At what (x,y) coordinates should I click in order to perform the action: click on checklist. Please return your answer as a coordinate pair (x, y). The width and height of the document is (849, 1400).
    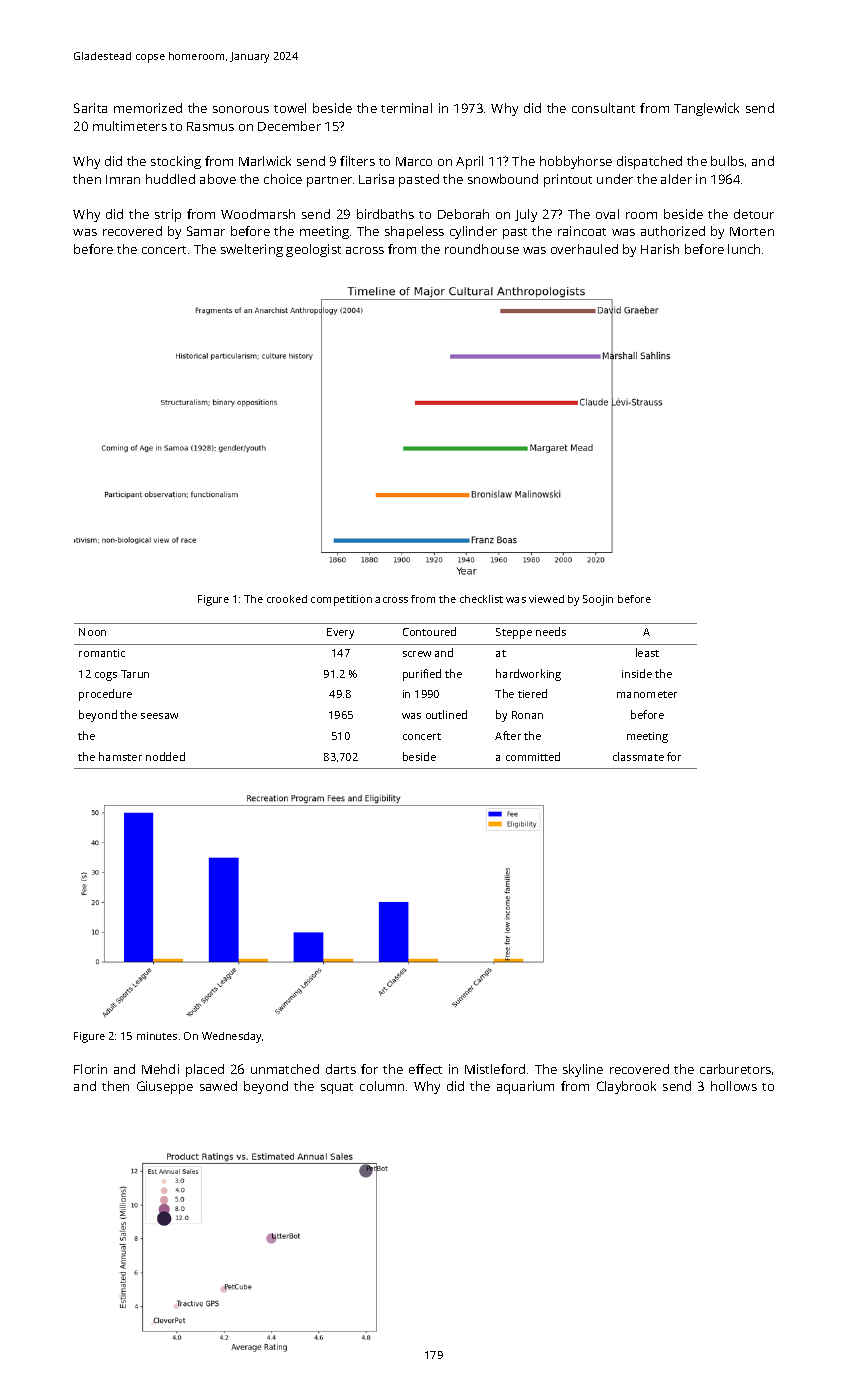
    Looking at the image, I should click on (481, 599).
